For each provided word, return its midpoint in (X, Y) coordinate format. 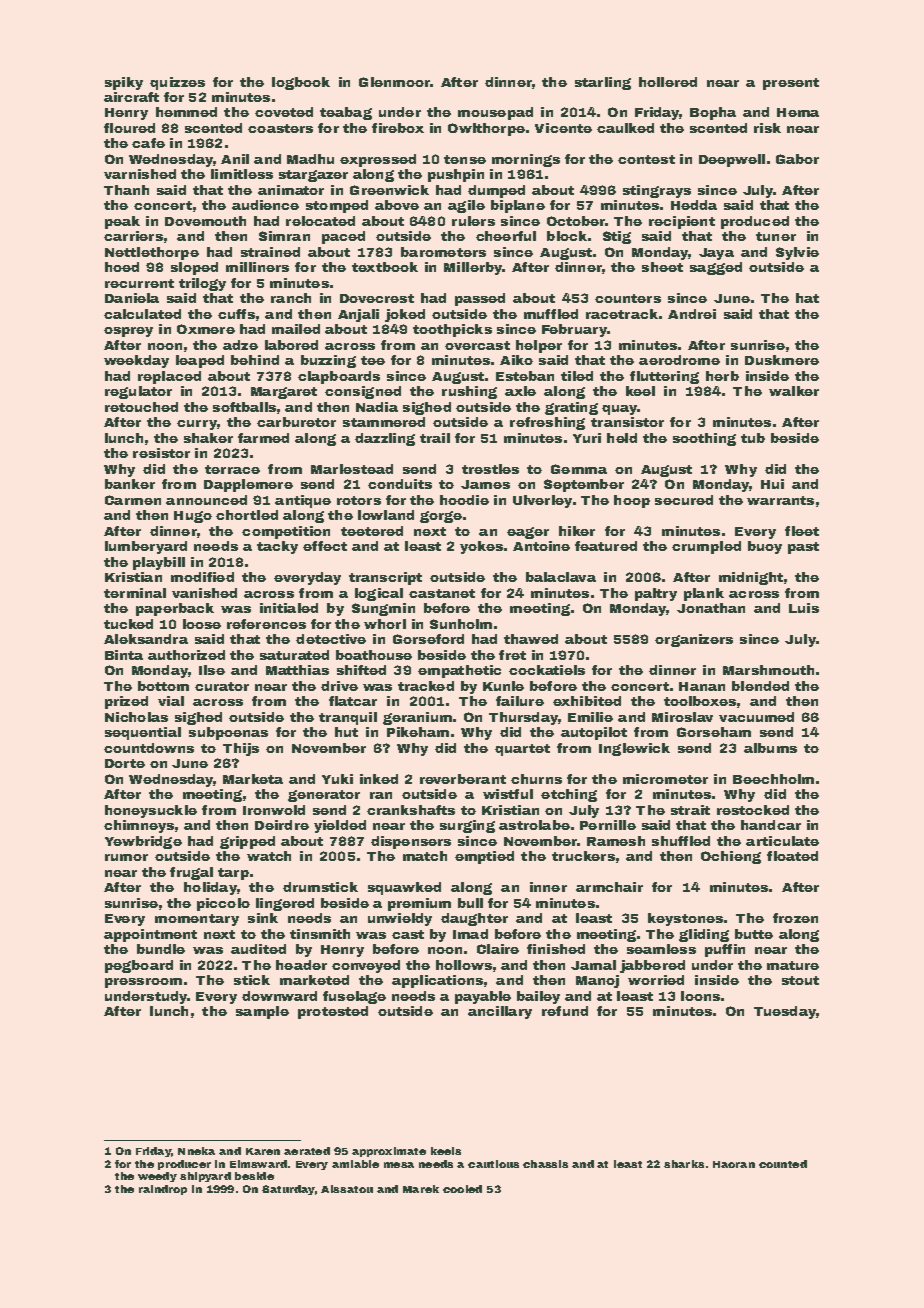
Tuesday (785, 1012)
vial (171, 701)
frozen (795, 918)
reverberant (463, 779)
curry (197, 425)
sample (262, 1012)
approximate (389, 1152)
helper (539, 346)
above (397, 205)
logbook (301, 83)
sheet (662, 267)
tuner (776, 236)
